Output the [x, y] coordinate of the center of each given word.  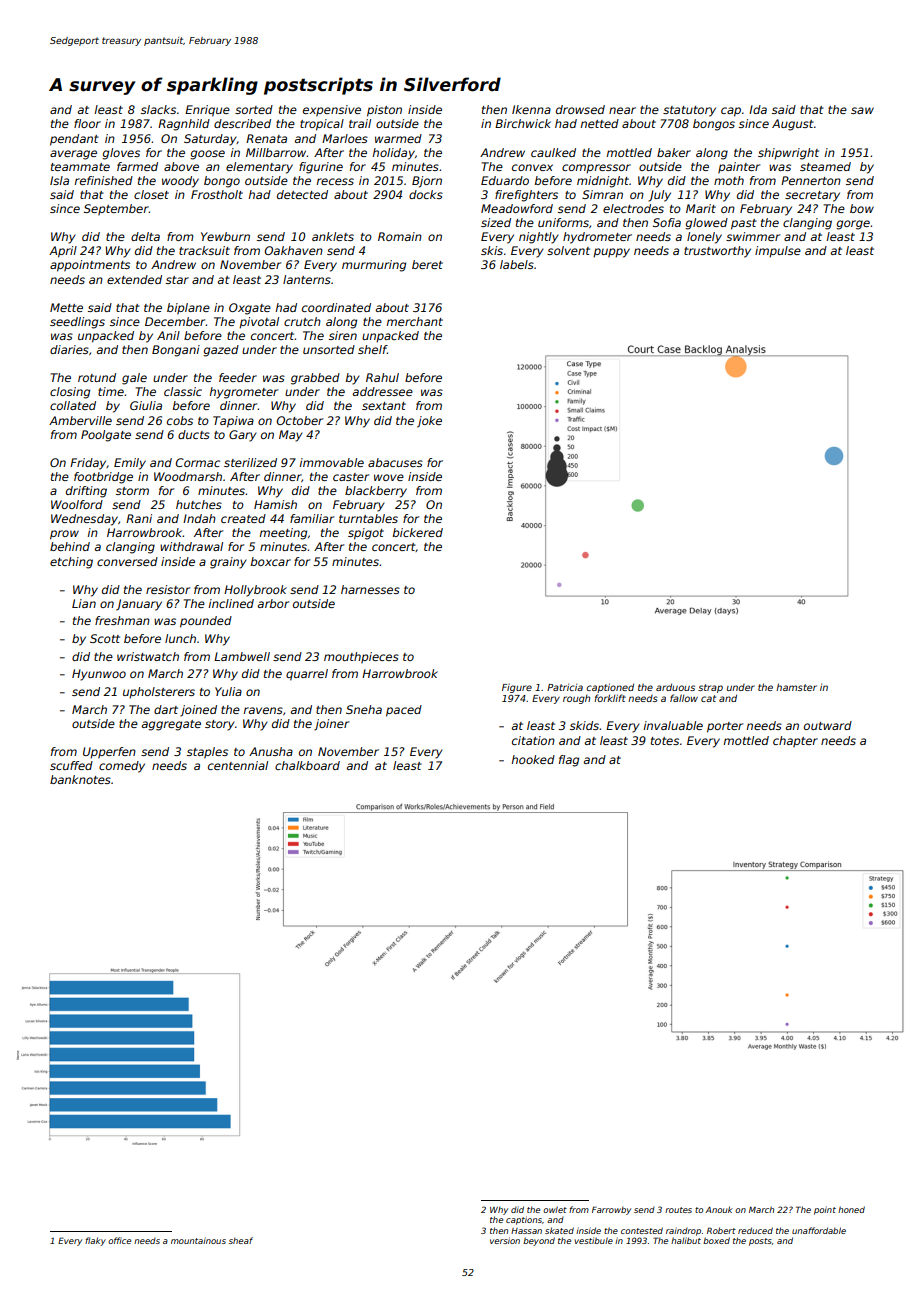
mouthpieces [361, 658]
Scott [105, 638]
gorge [853, 225]
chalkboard [307, 765]
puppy [611, 253]
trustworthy [717, 252]
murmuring [374, 266]
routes [678, 1210]
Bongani [176, 351]
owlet [555, 1209]
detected [302, 194]
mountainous [198, 1240]
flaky [95, 1241]
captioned [610, 688]
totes [665, 741]
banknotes [80, 779]
